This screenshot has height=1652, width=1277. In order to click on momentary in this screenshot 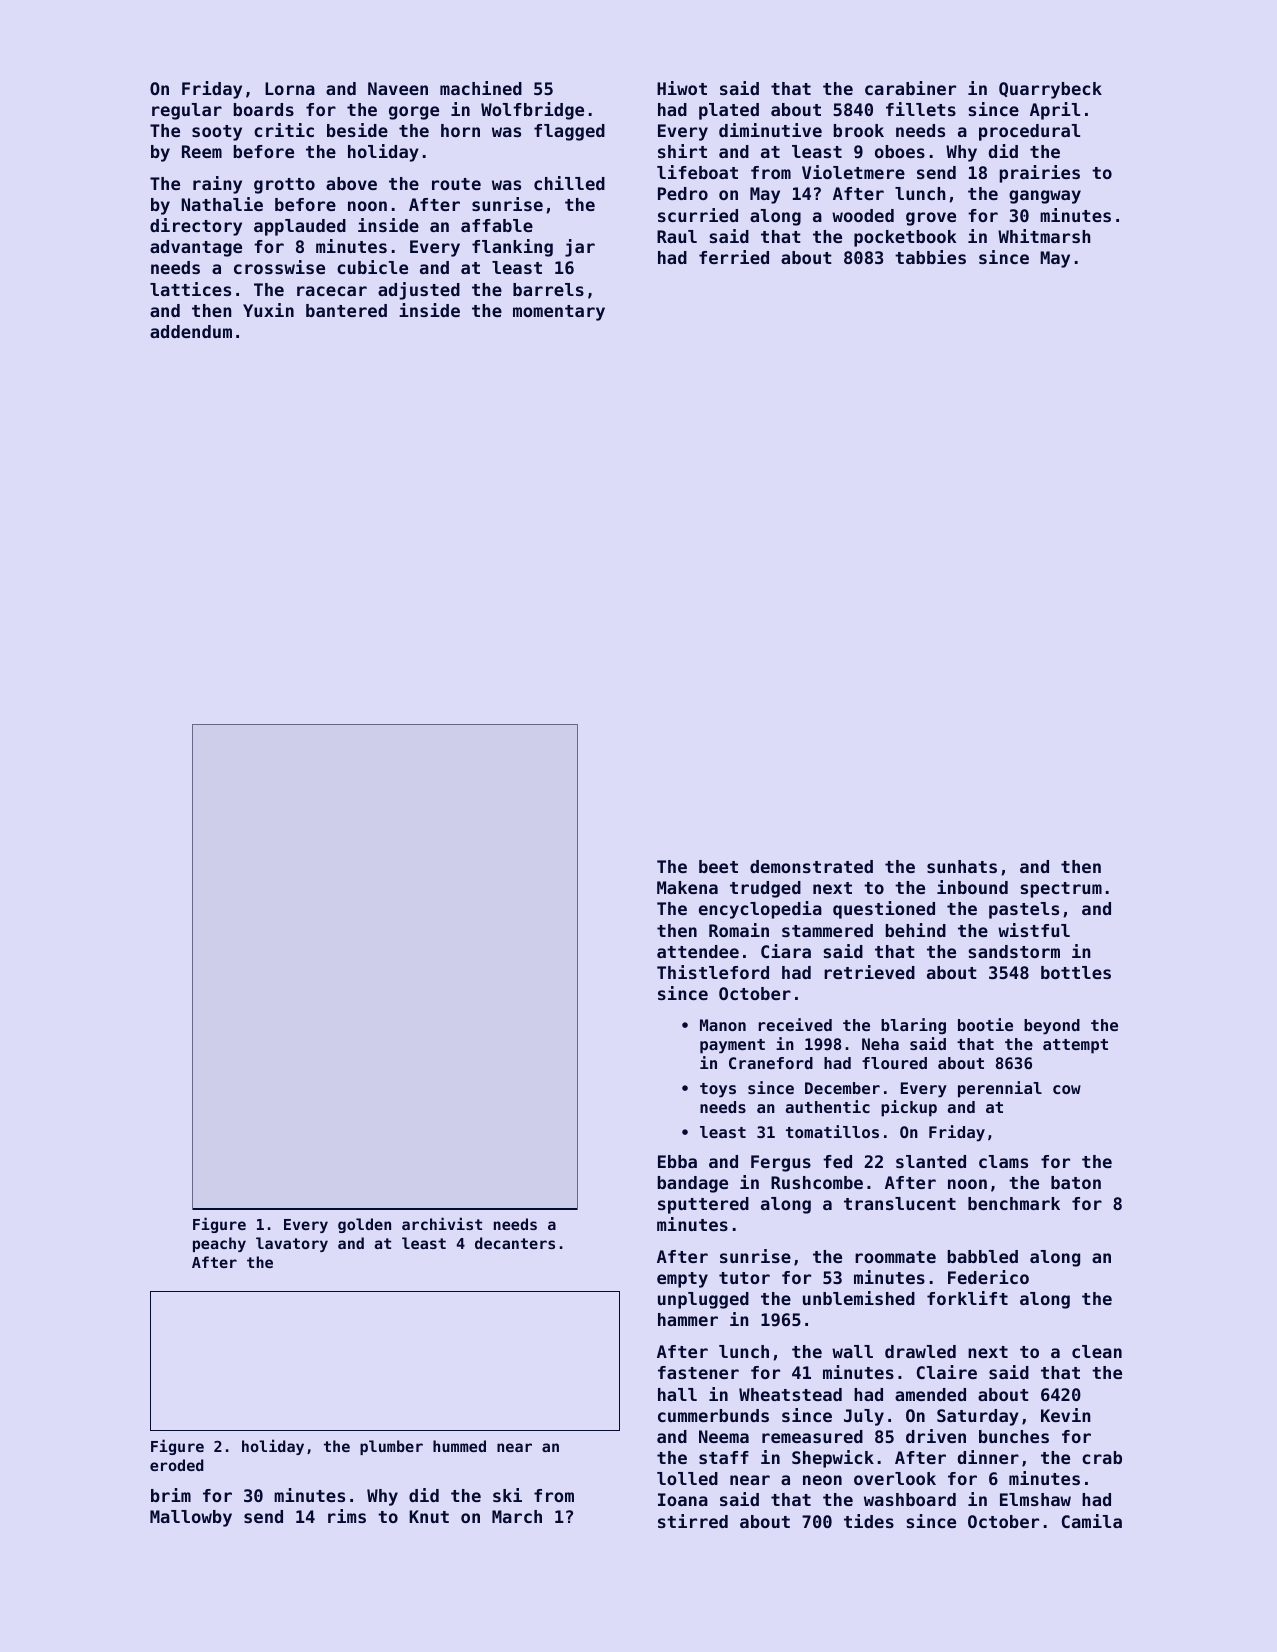, I will do `click(559, 313)`.
